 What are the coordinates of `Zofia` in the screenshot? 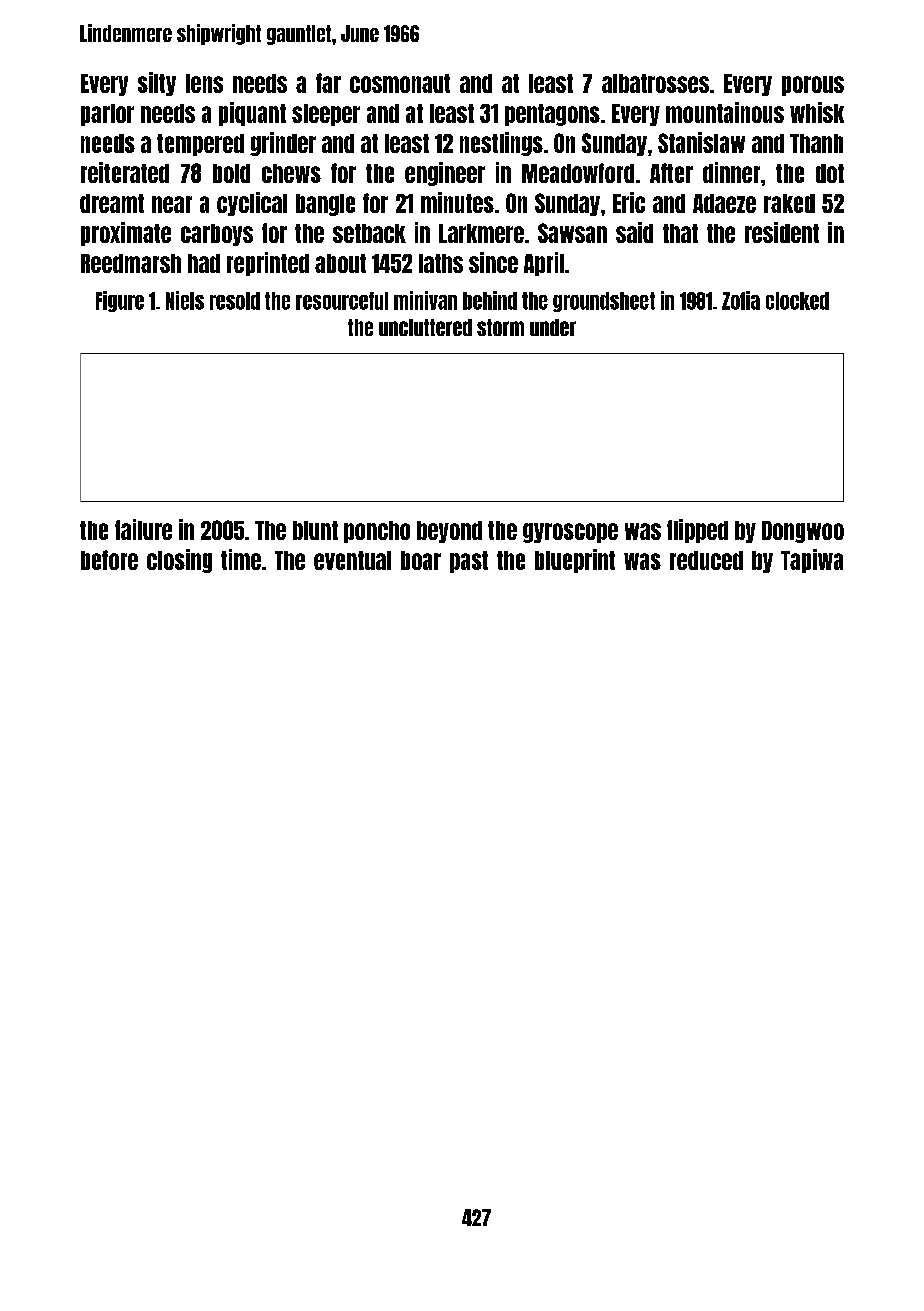 It's located at (741, 300).
